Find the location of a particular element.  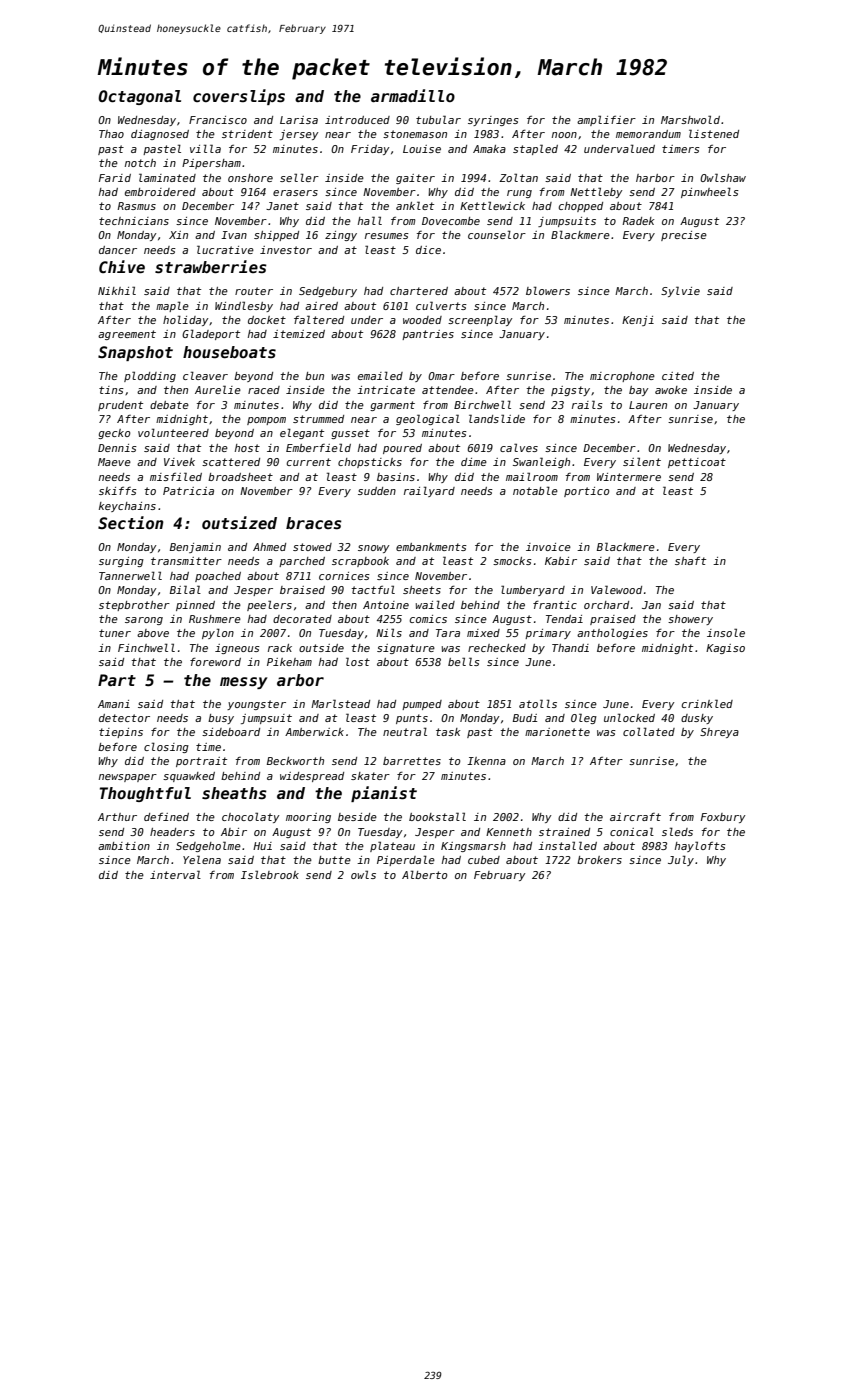

sheaths is located at coordinates (234, 793).
